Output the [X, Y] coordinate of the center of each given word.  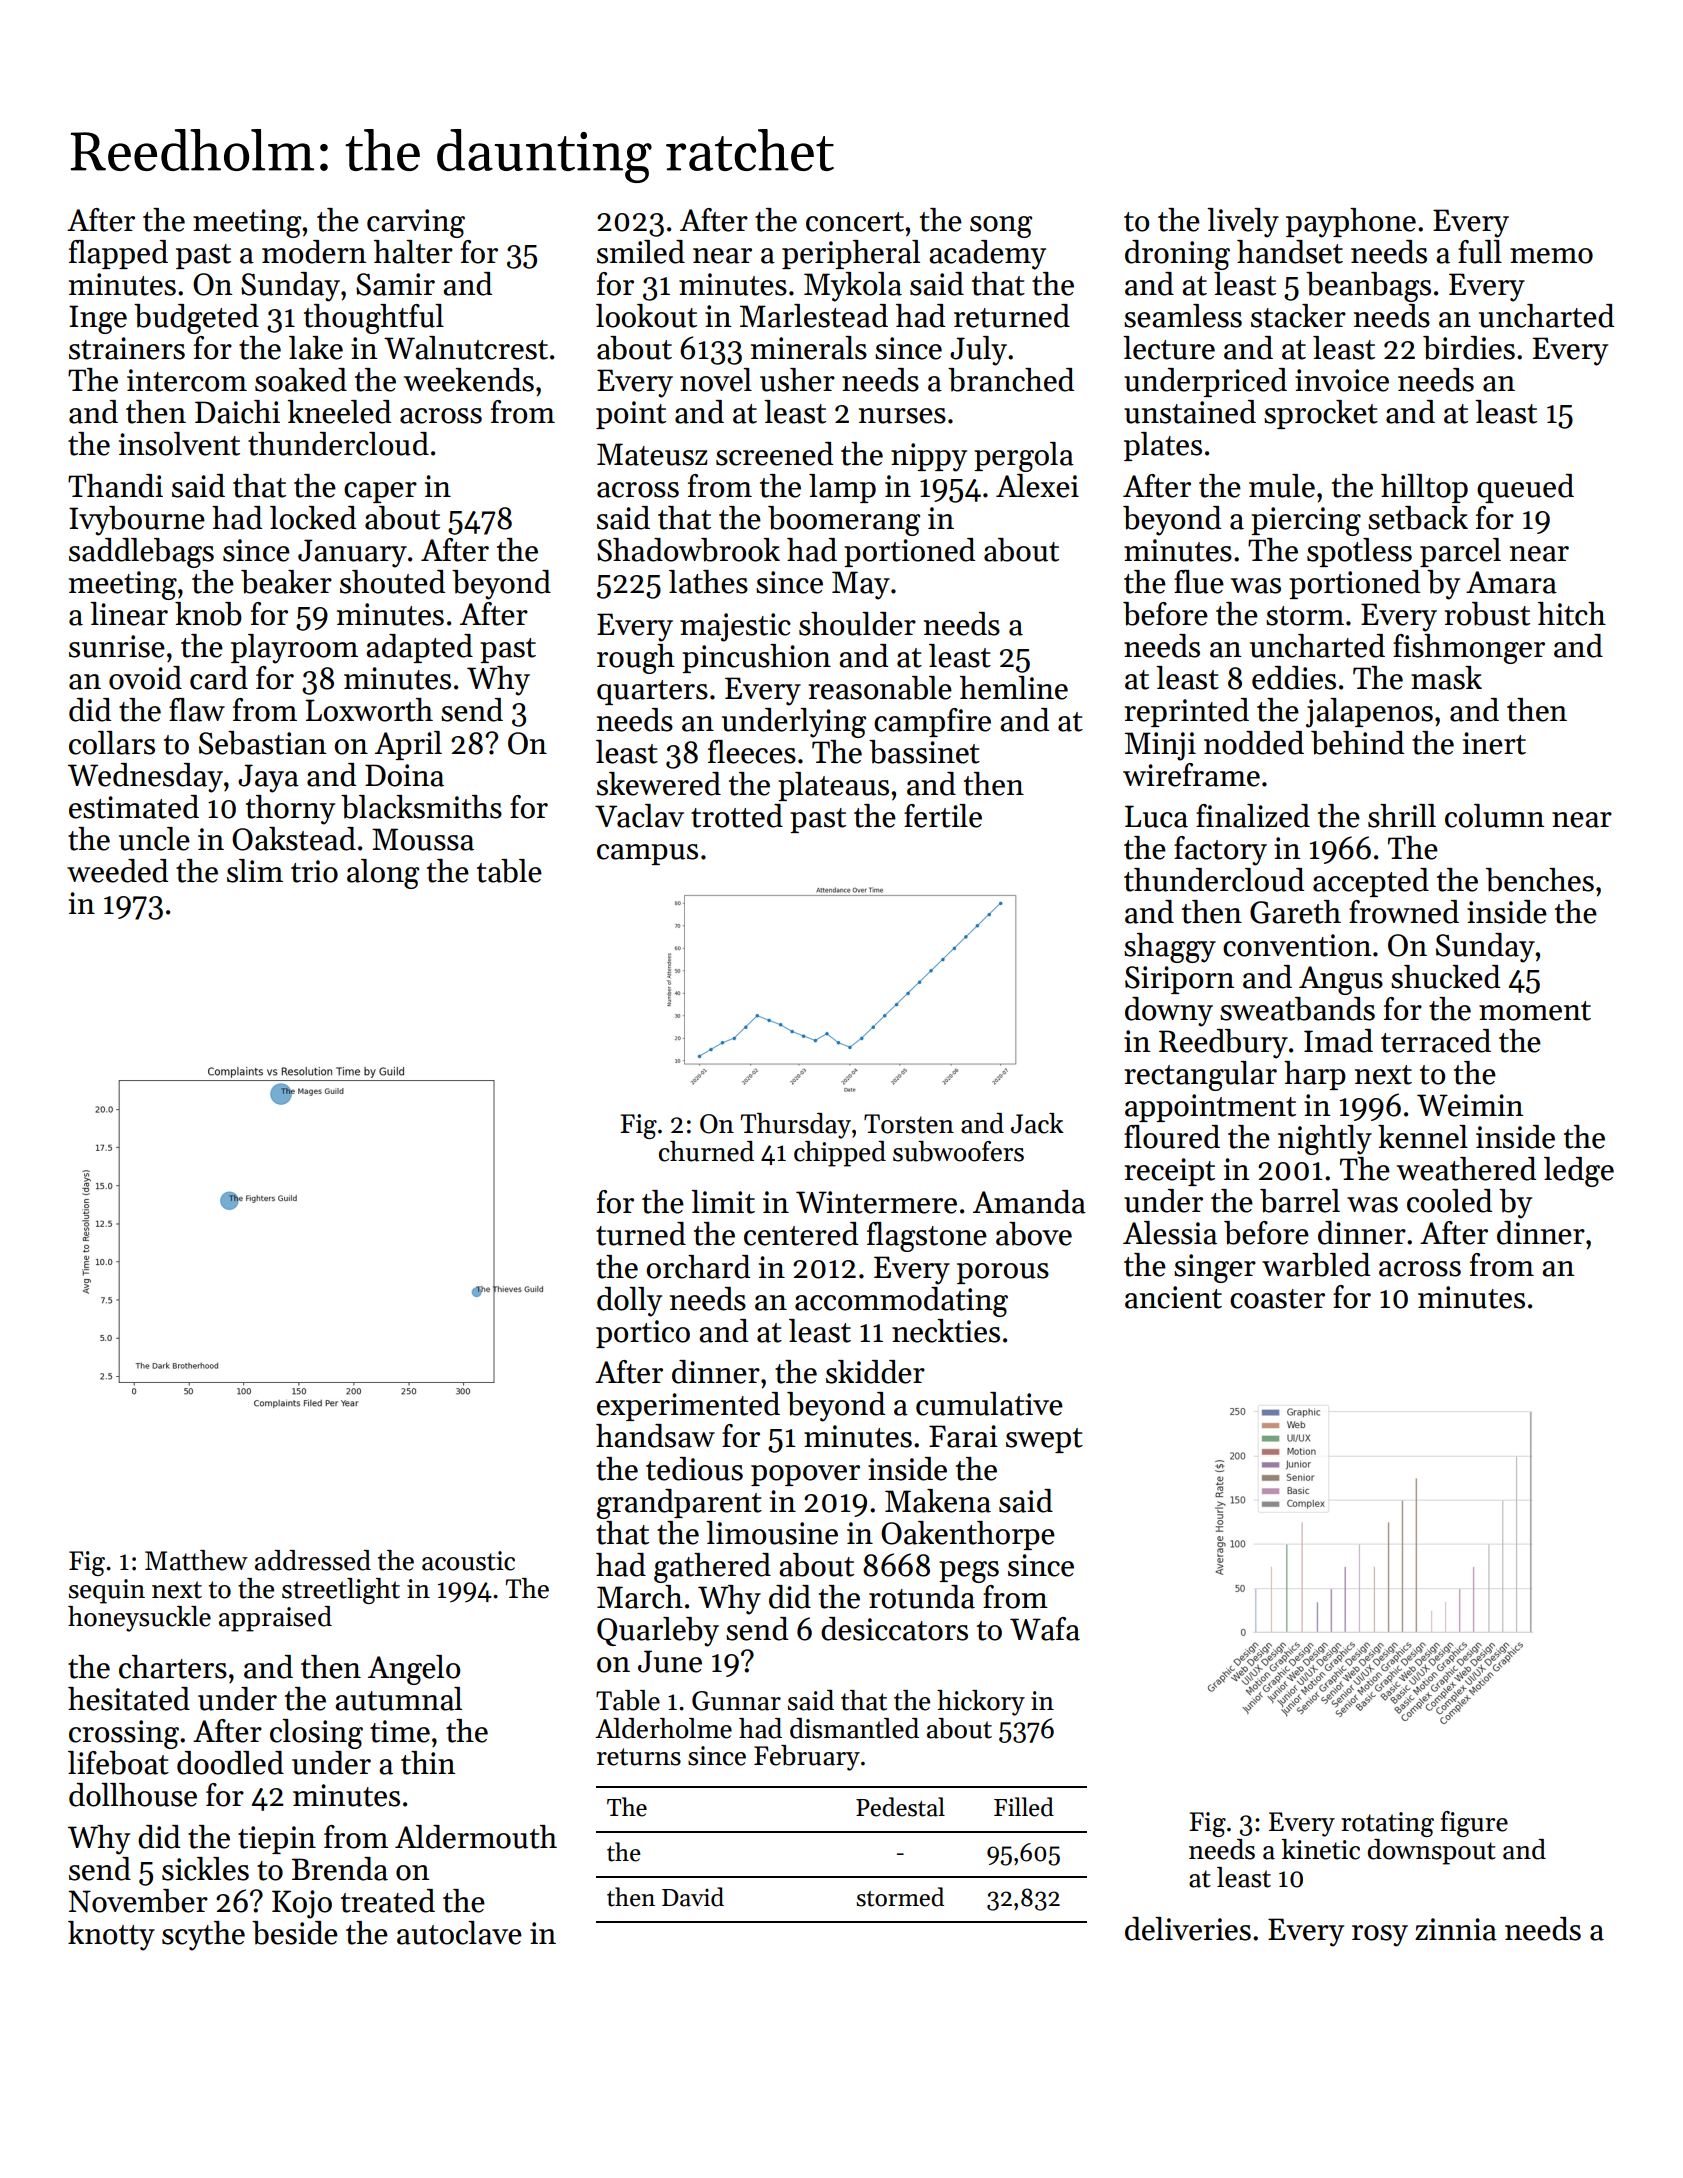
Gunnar [736, 1701]
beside [295, 1933]
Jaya [268, 778]
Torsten [909, 1124]
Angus [1341, 980]
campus [647, 854]
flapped [118, 254]
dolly [629, 1302]
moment [1535, 1011]
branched [1011, 380]
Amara [1511, 582]
